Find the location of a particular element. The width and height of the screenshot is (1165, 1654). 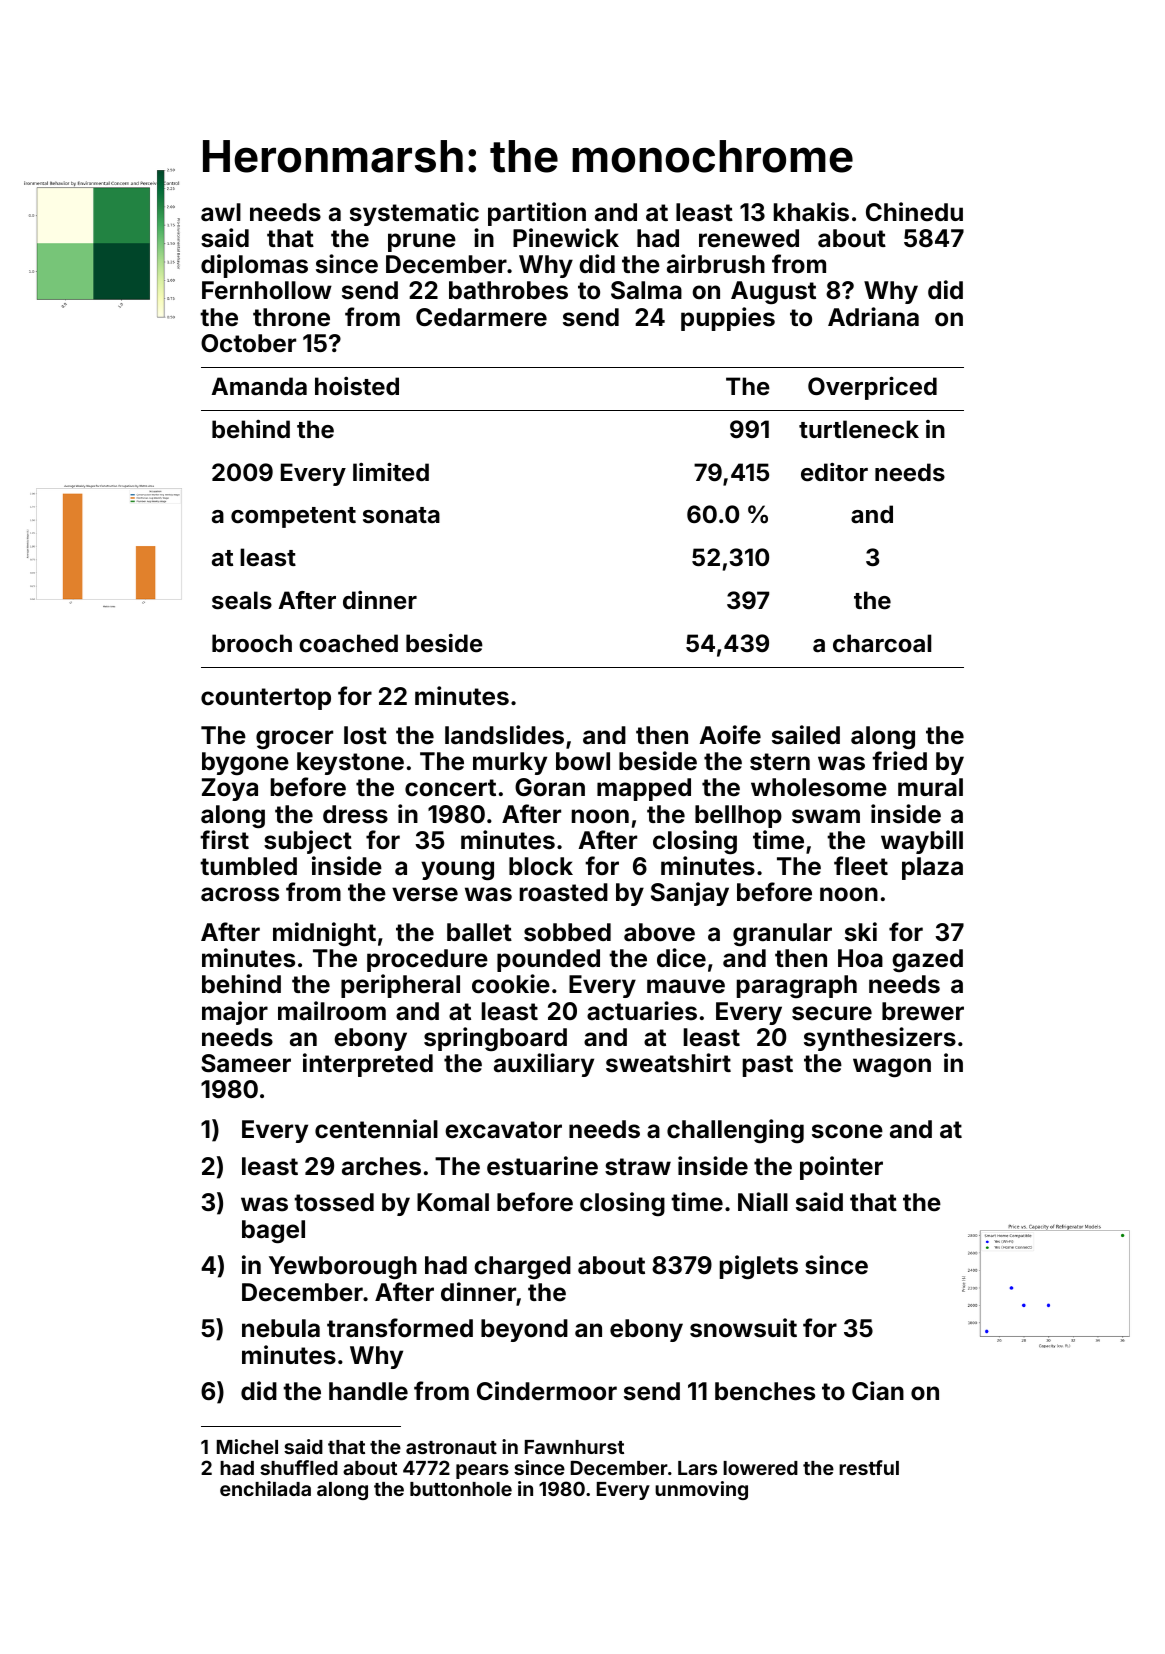

khakis is located at coordinates (811, 212).
